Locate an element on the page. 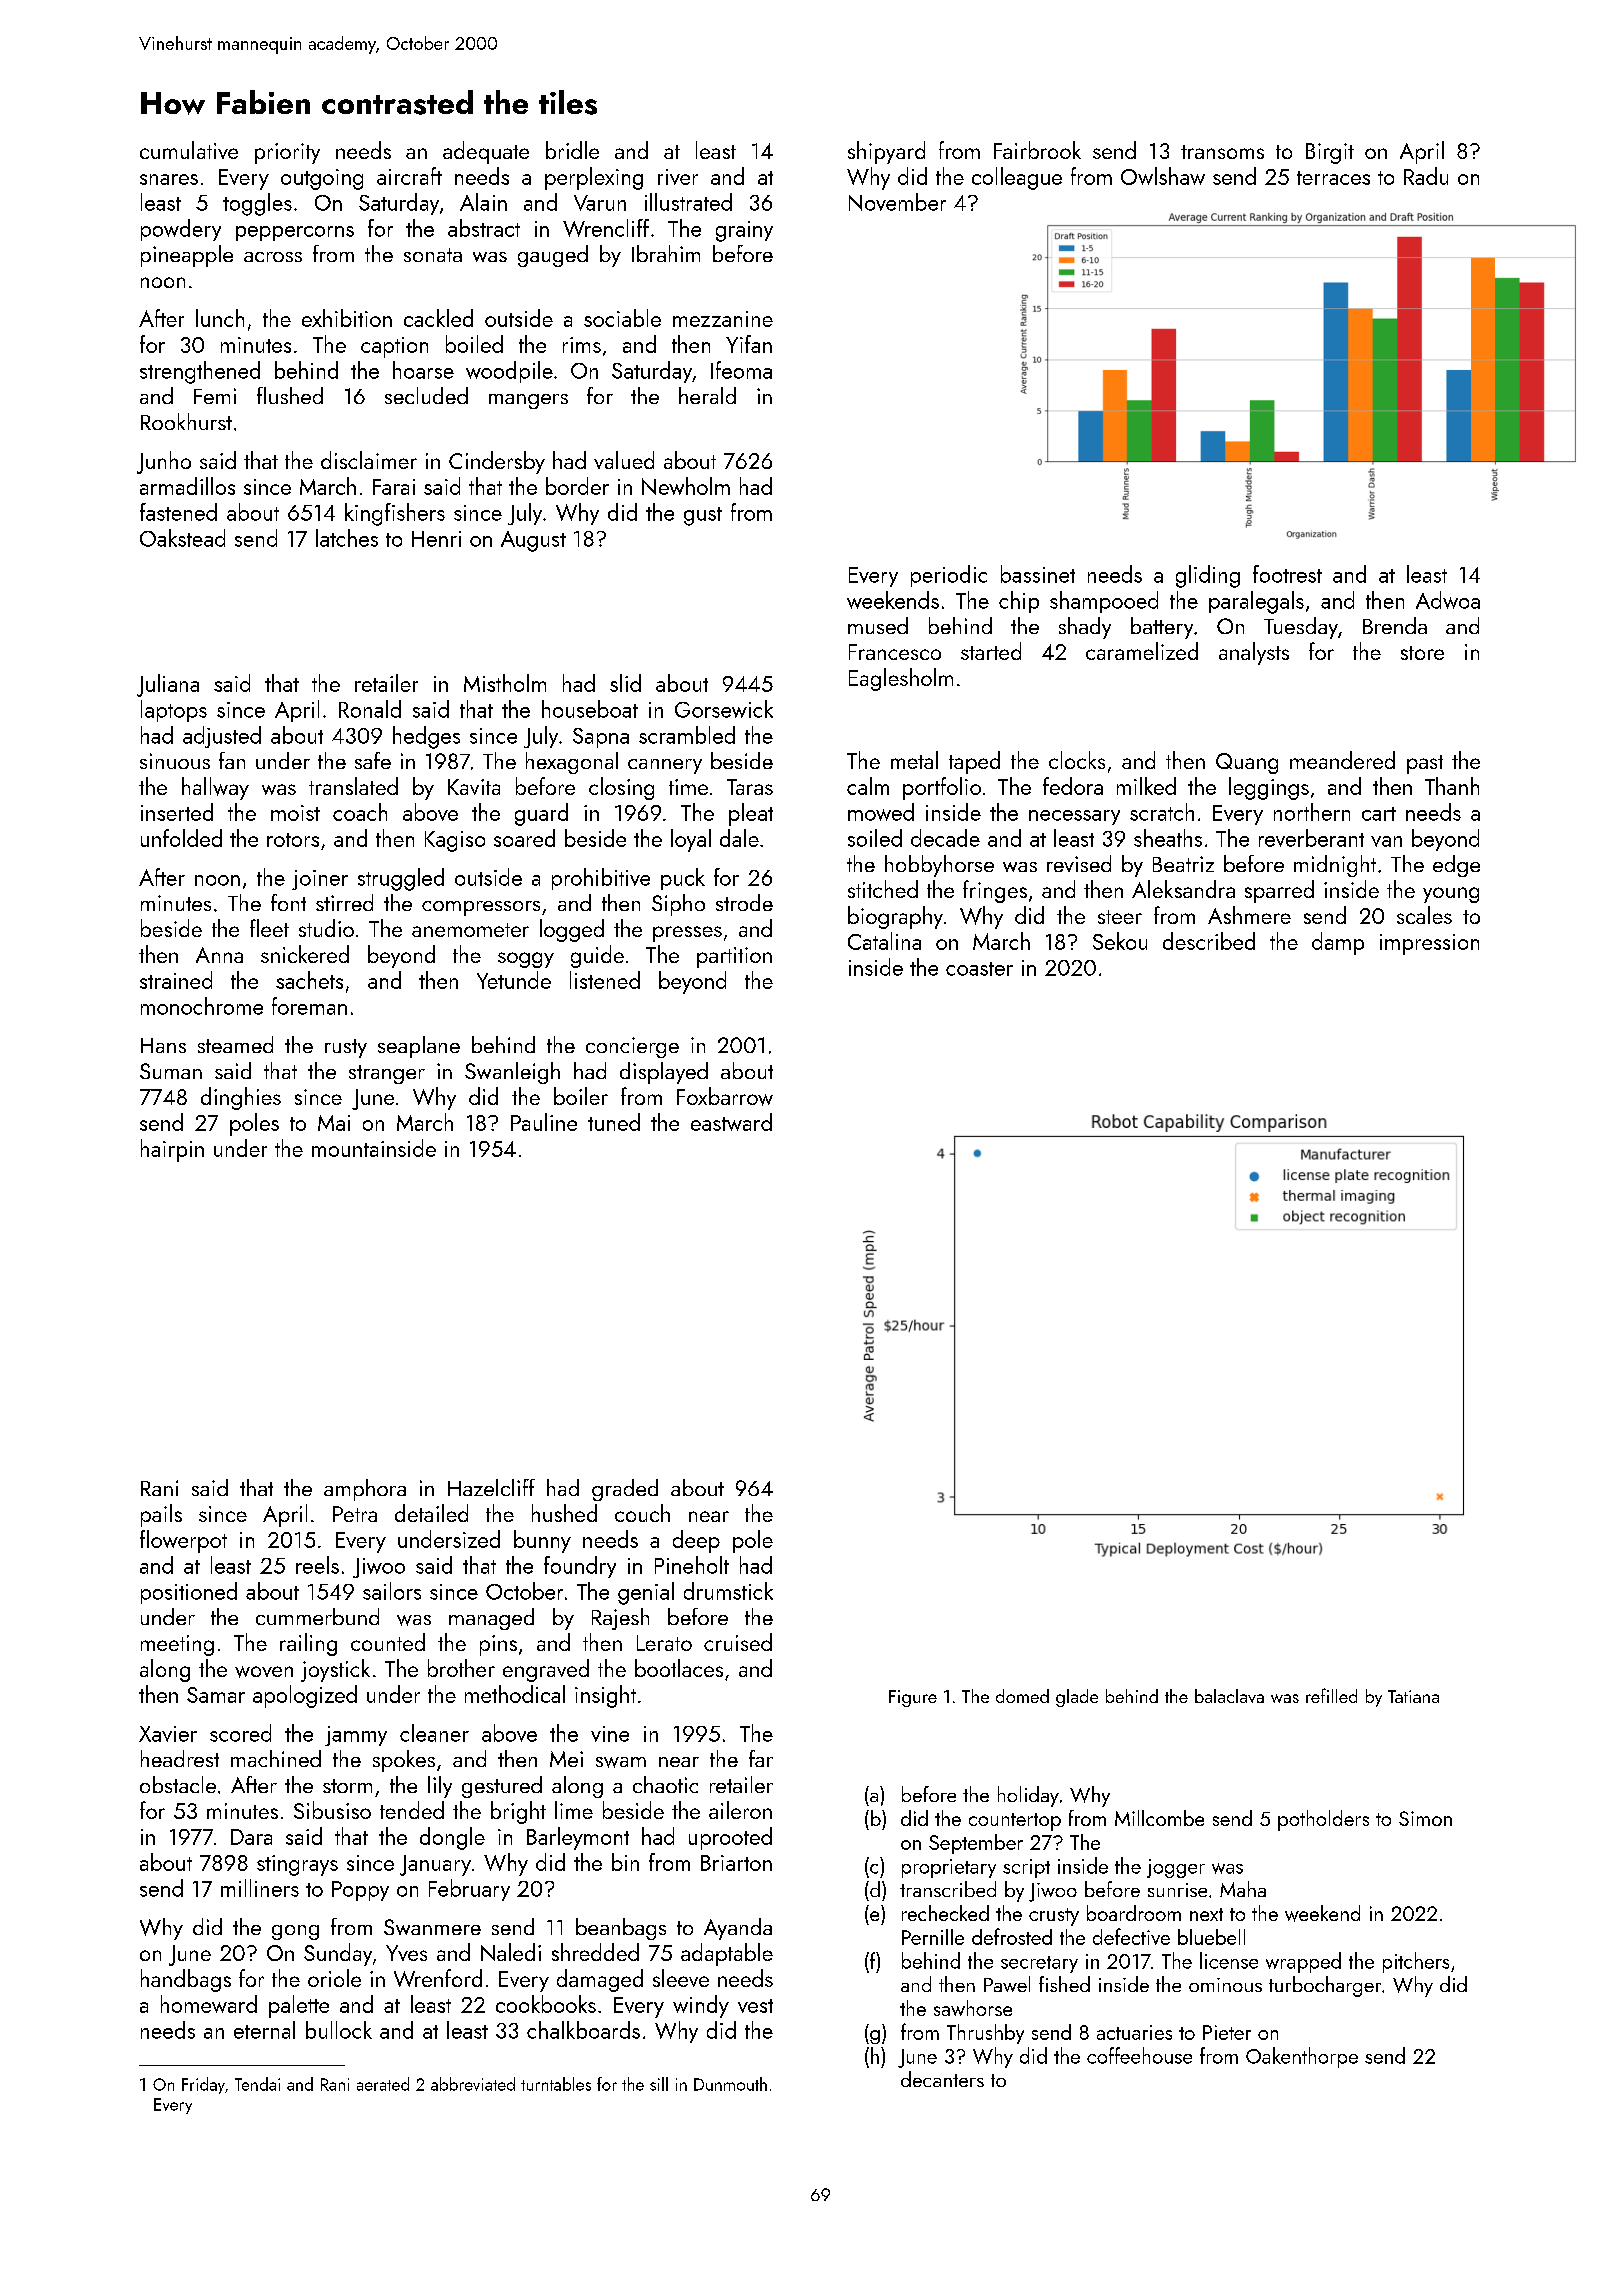  graded is located at coordinates (625, 1490).
